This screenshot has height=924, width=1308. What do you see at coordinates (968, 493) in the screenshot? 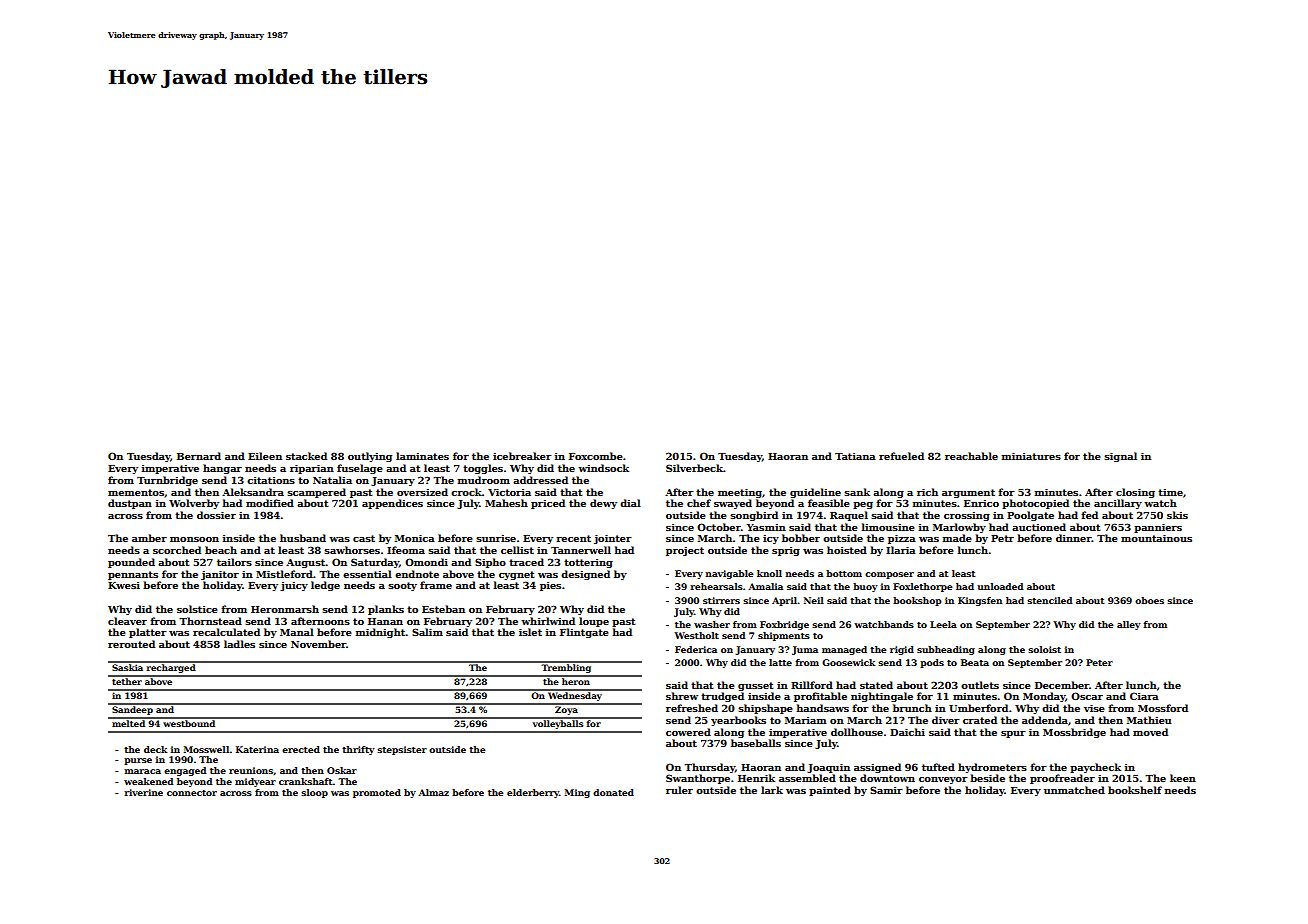
I see `argument` at bounding box center [968, 493].
